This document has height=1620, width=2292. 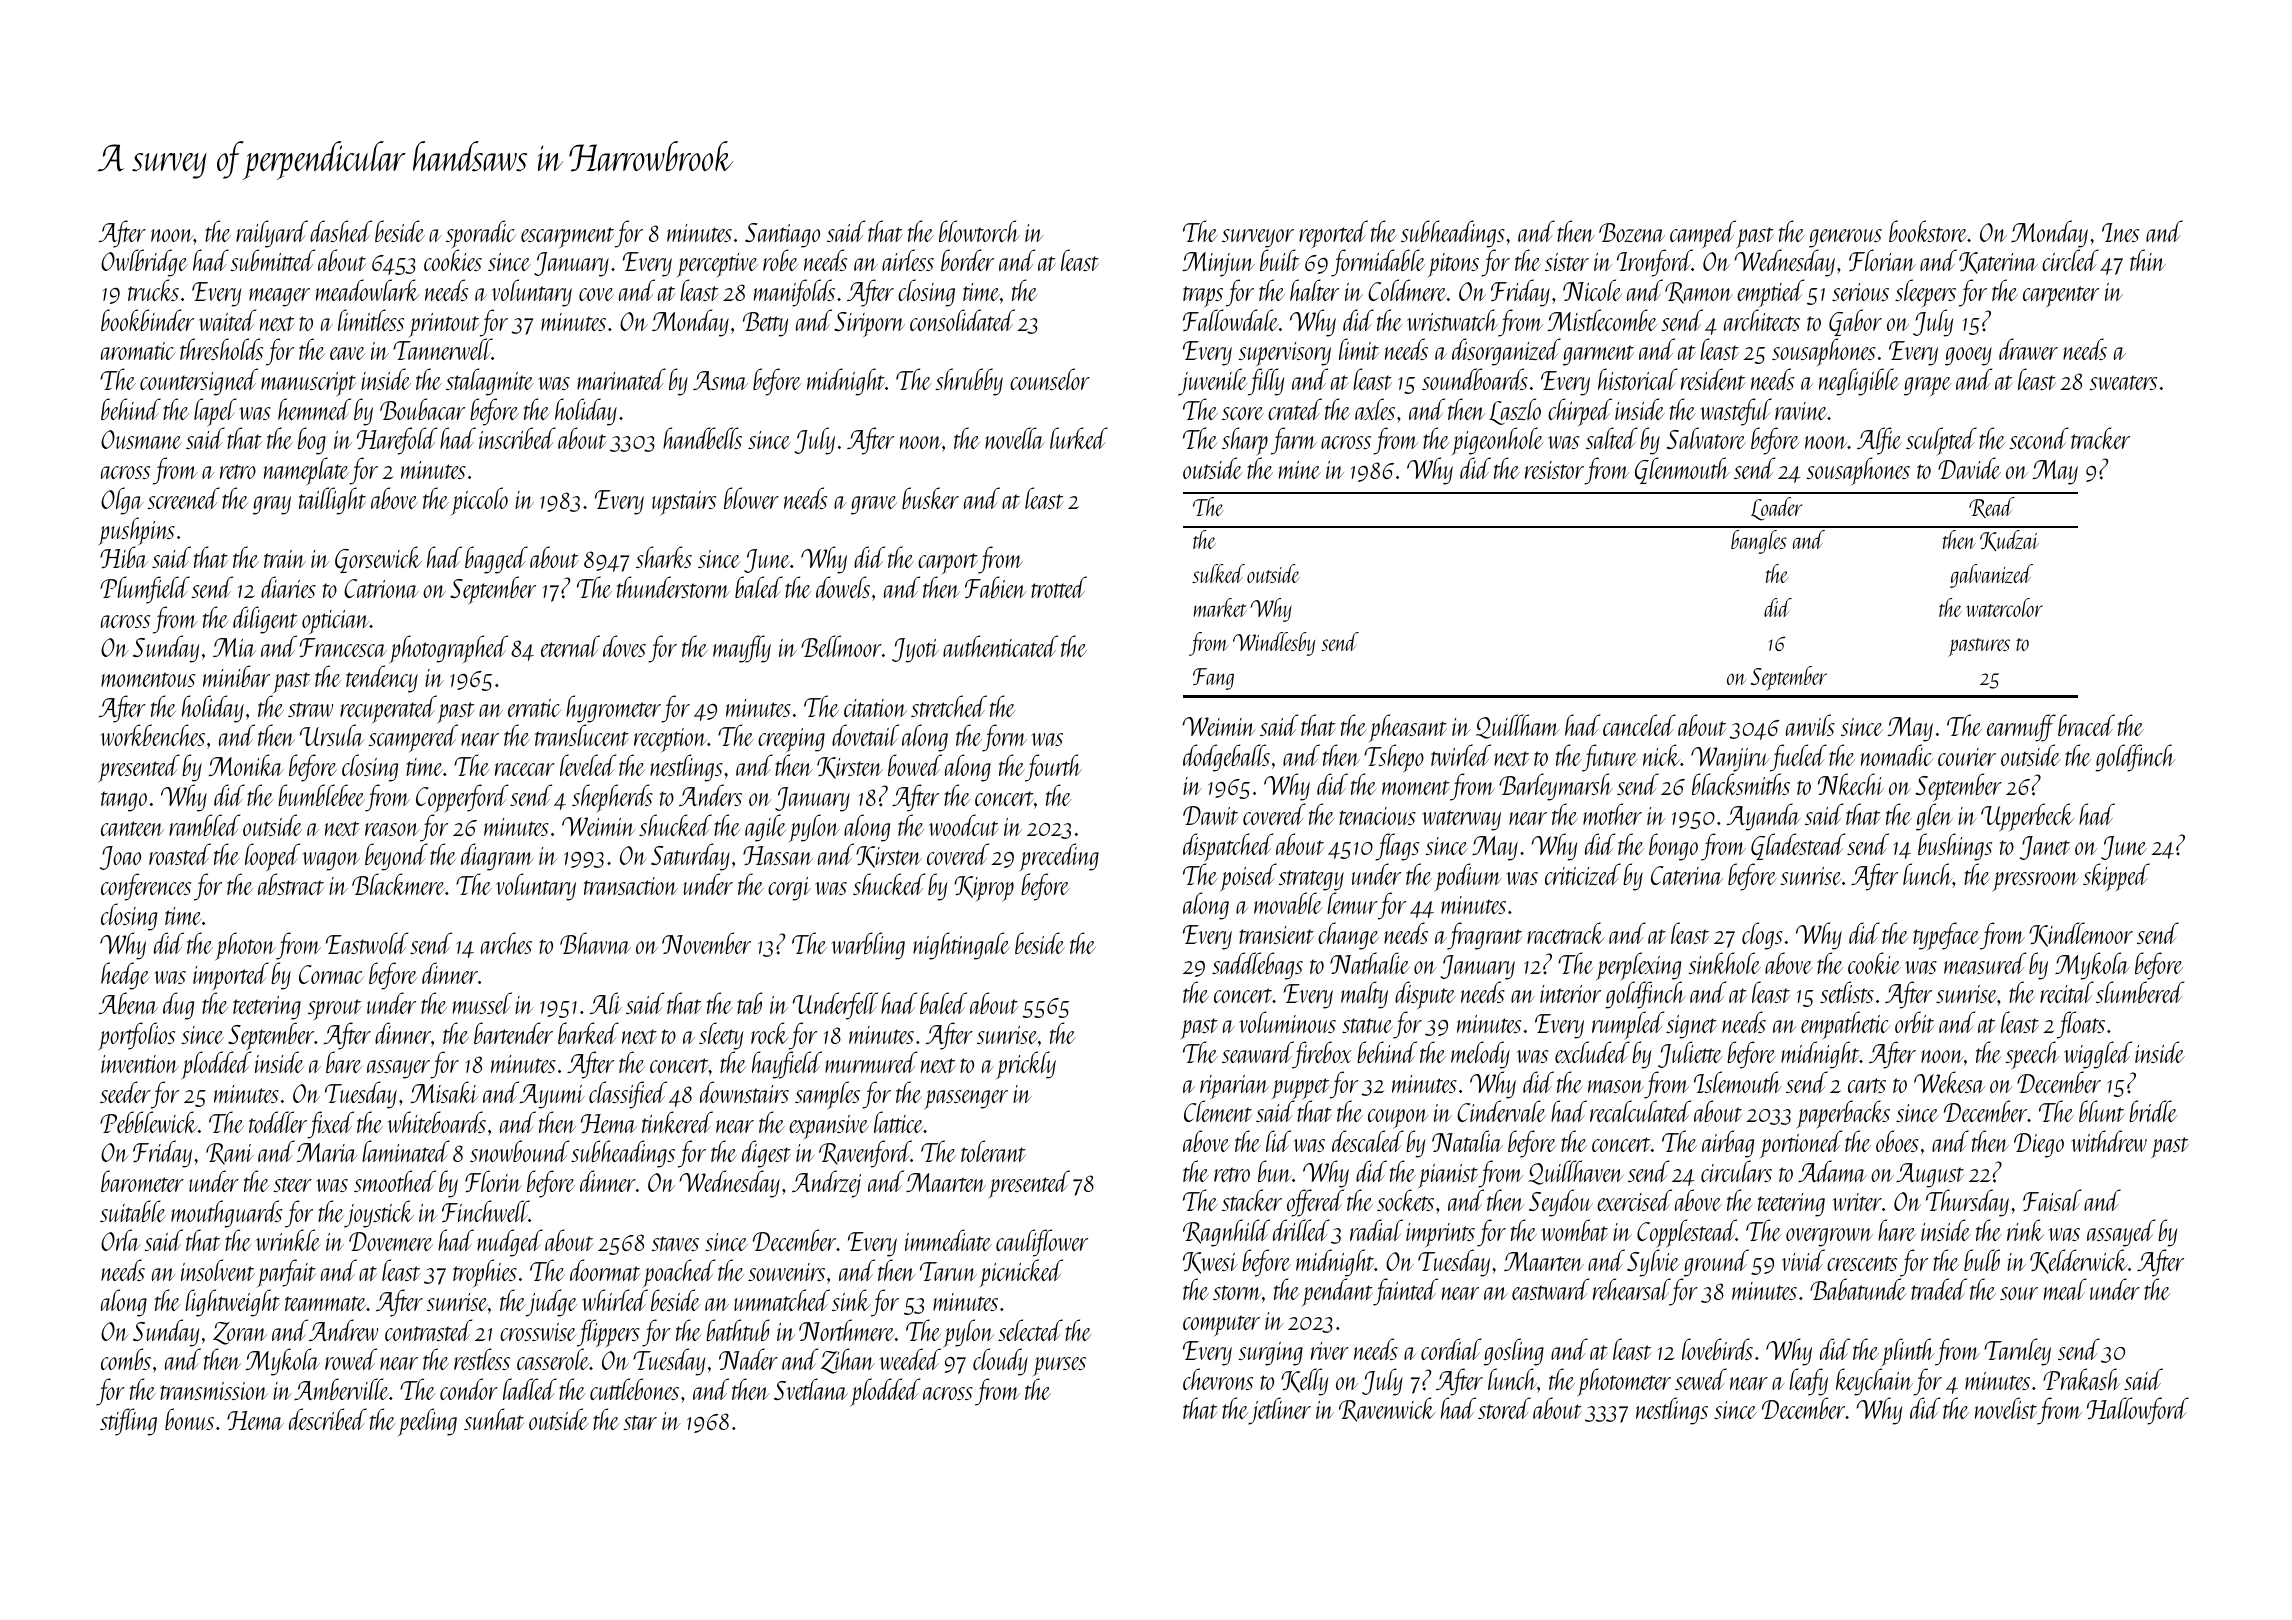 What do you see at coordinates (2120, 232) in the document?
I see `Ines` at bounding box center [2120, 232].
